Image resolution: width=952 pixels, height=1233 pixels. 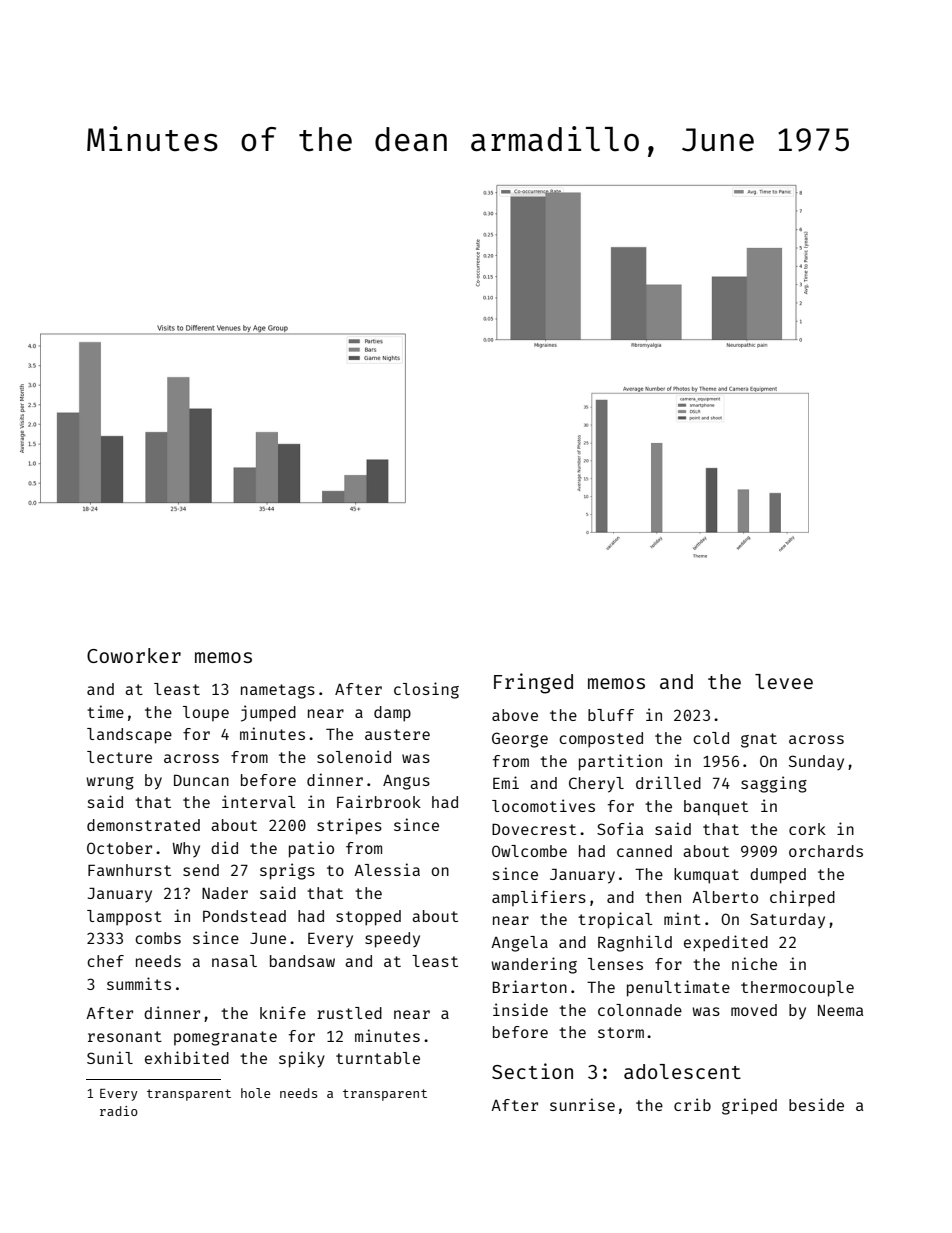 I want to click on adolescent, so click(x=682, y=1071).
